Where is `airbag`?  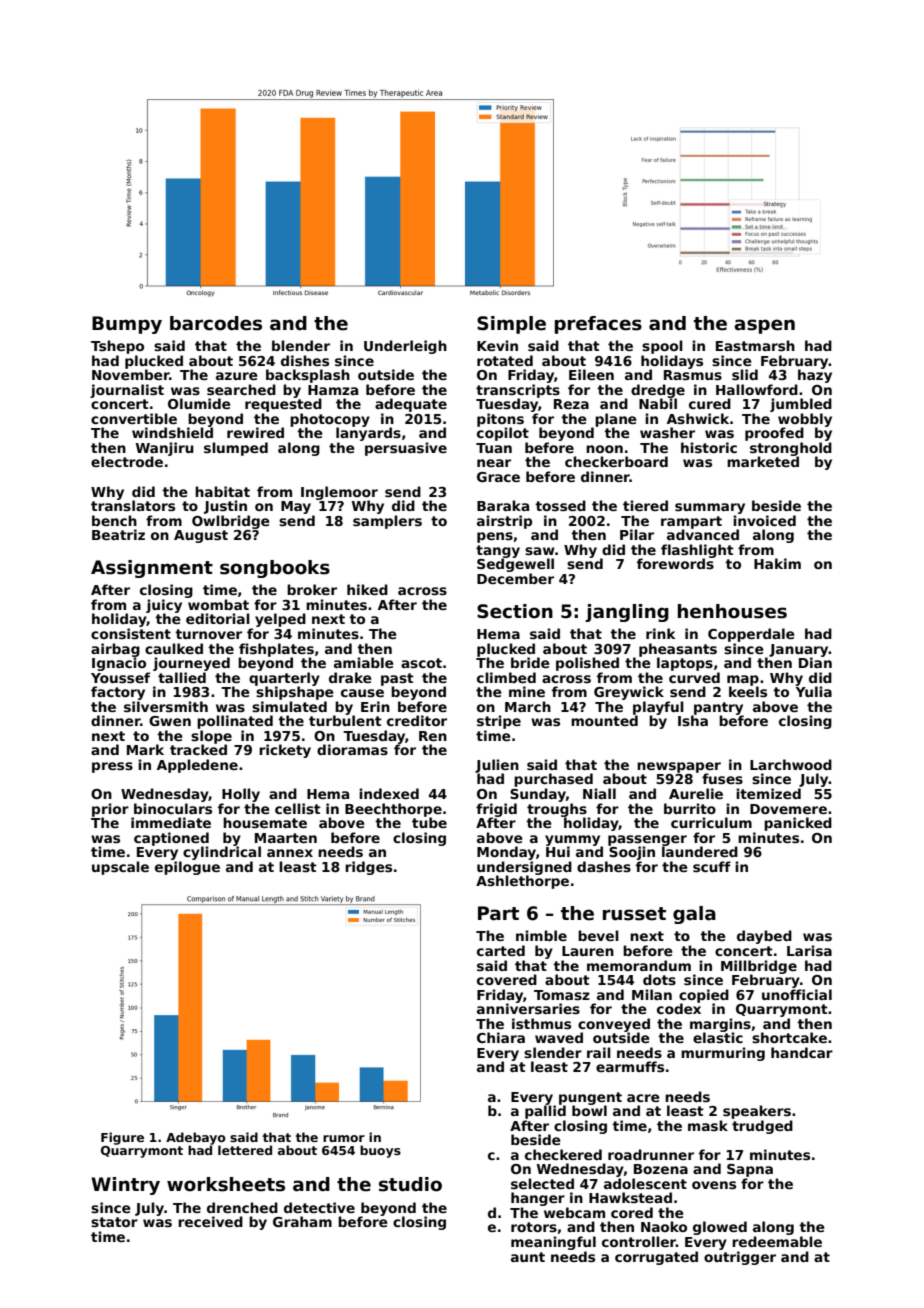 airbag is located at coordinates (115, 650).
